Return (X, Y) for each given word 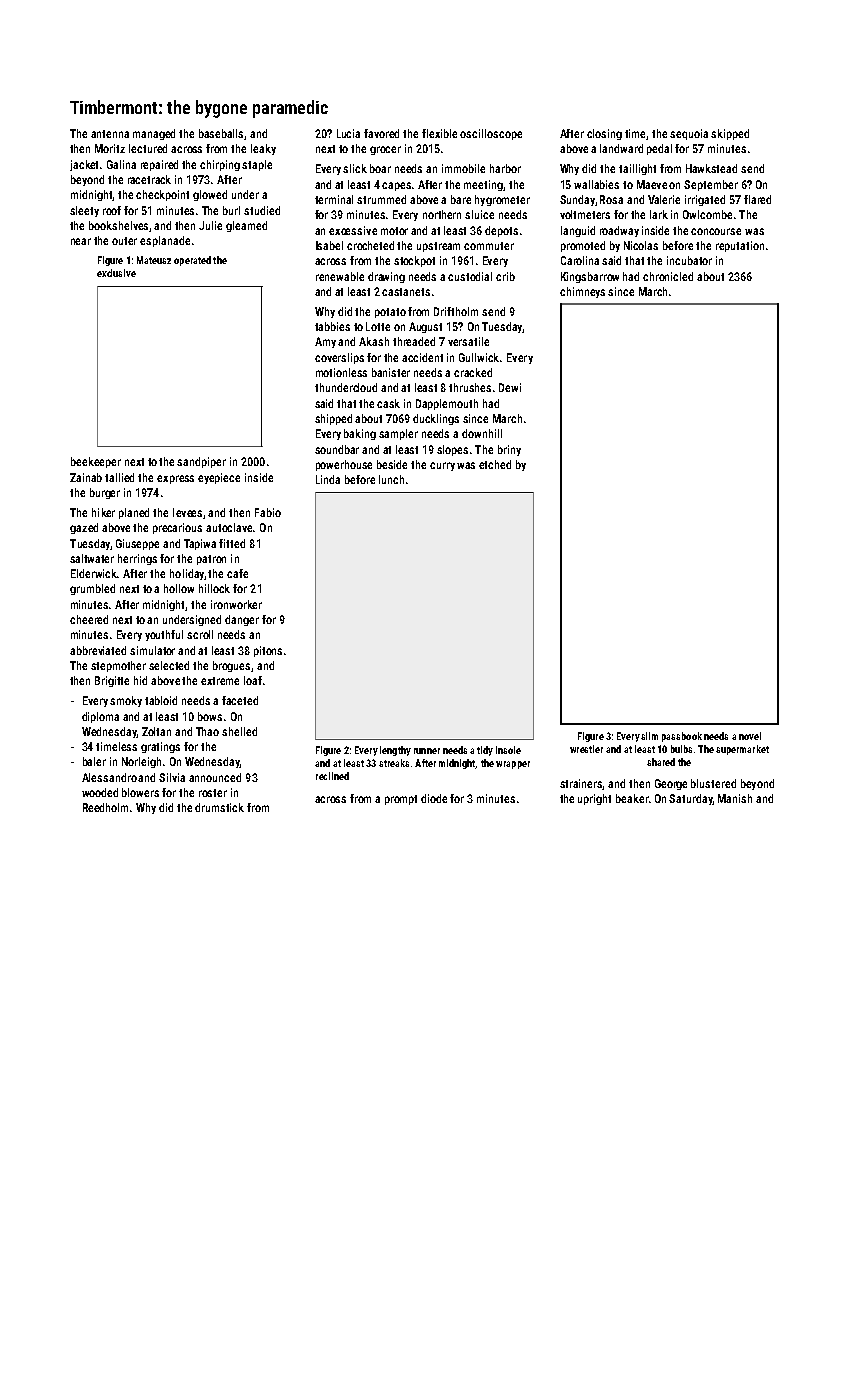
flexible (439, 133)
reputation (740, 246)
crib (505, 276)
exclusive (116, 273)
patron (211, 560)
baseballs (222, 134)
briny (509, 450)
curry (442, 466)
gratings (160, 747)
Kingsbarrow (590, 277)
